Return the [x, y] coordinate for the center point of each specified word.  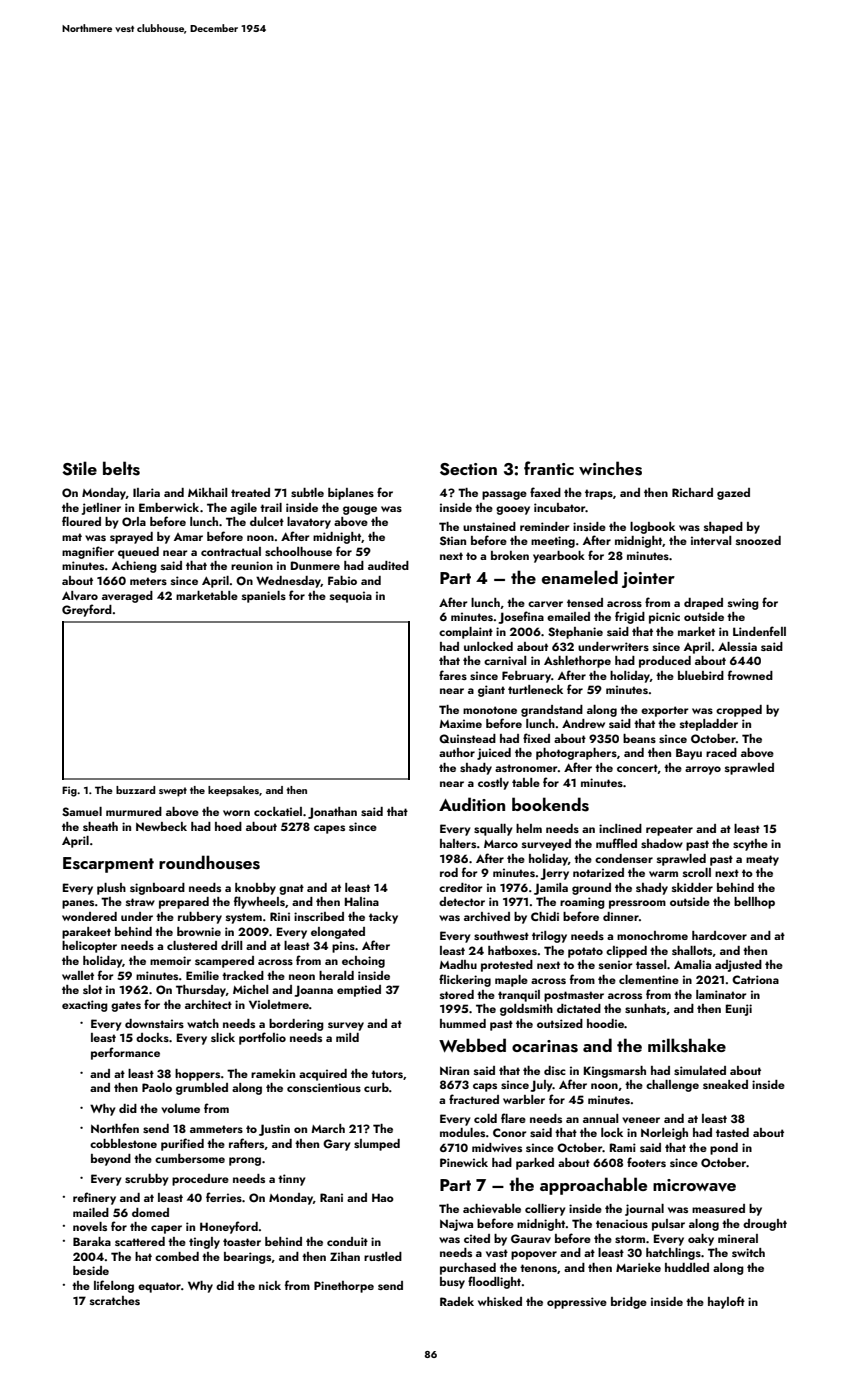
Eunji [739, 1010]
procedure [200, 1180]
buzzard [135, 790]
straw [140, 902]
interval [711, 540]
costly [493, 784]
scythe [750, 845]
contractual [231, 551]
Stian [453, 540]
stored [457, 994]
